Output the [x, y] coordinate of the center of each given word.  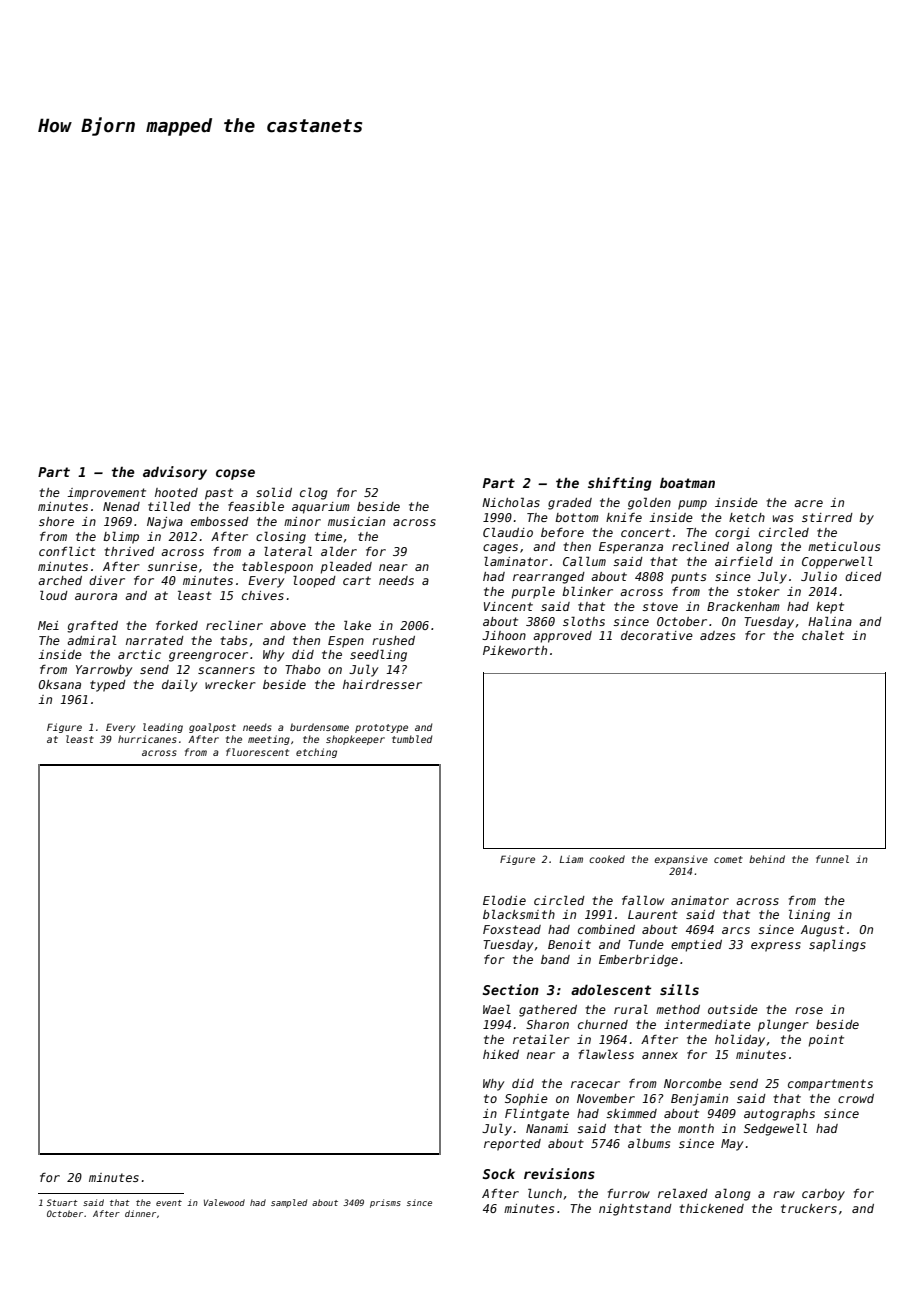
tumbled [412, 739]
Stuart [62, 1202]
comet [728, 859]
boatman [687, 483]
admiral [92, 640]
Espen [346, 642]
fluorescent [257, 752]
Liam [571, 859]
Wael [497, 1009]
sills [679, 989]
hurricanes [147, 739]
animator [700, 900]
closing [281, 537]
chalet [823, 635]
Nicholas [511, 502]
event [169, 1203]
